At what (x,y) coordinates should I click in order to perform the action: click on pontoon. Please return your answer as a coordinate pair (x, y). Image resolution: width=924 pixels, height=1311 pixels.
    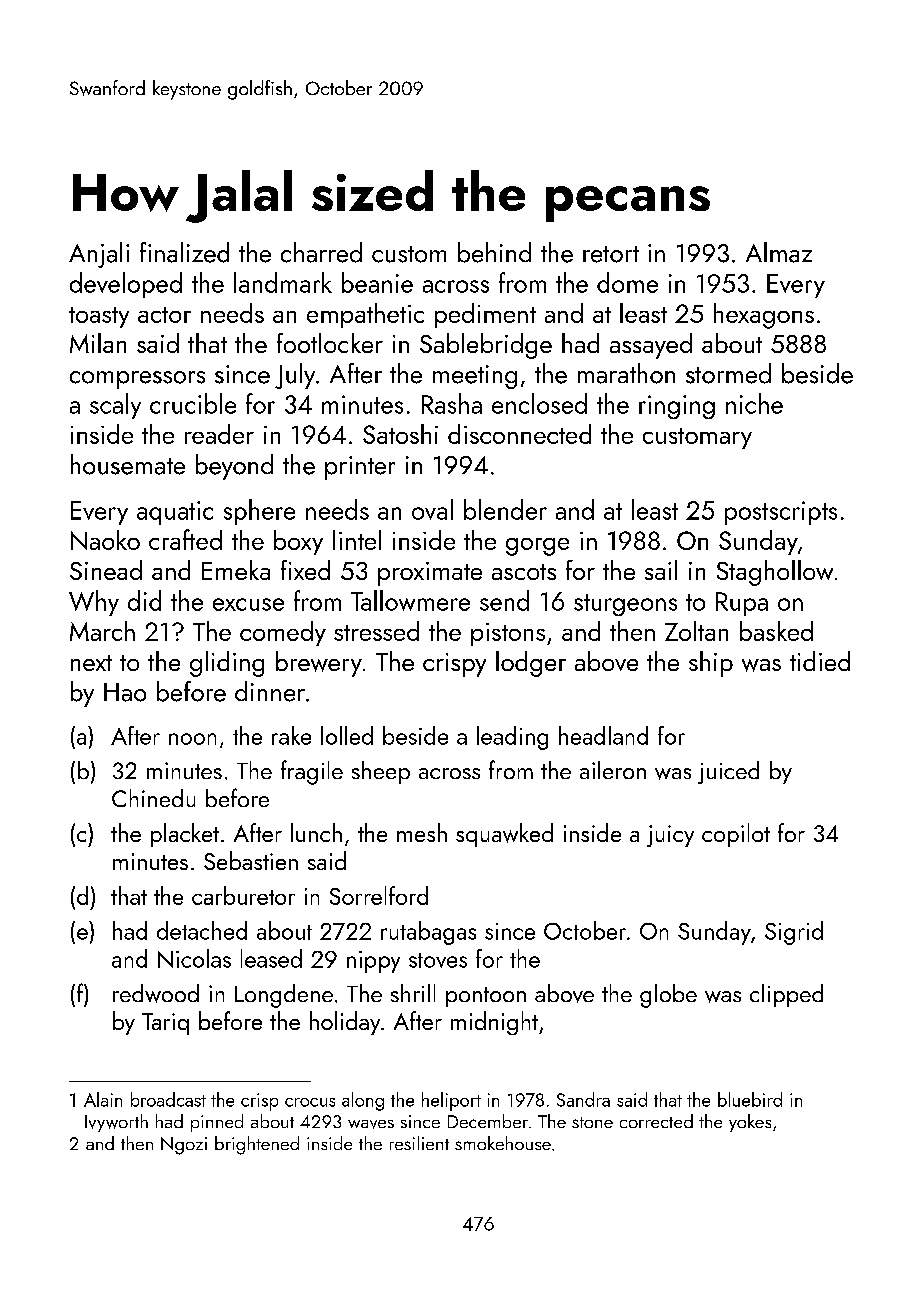
    Looking at the image, I should click on (486, 997).
